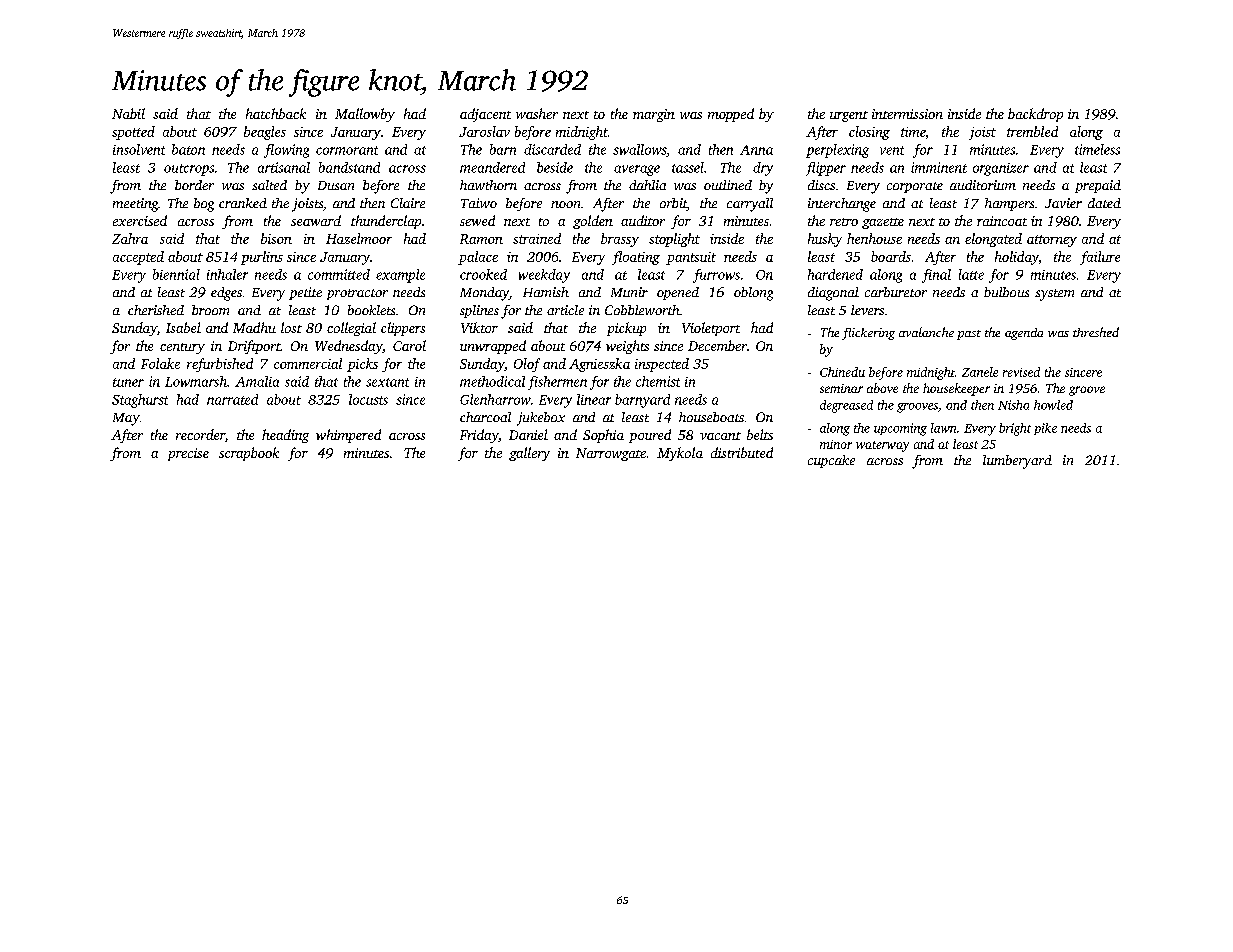  What do you see at coordinates (742, 452) in the image?
I see `distributed` at bounding box center [742, 452].
